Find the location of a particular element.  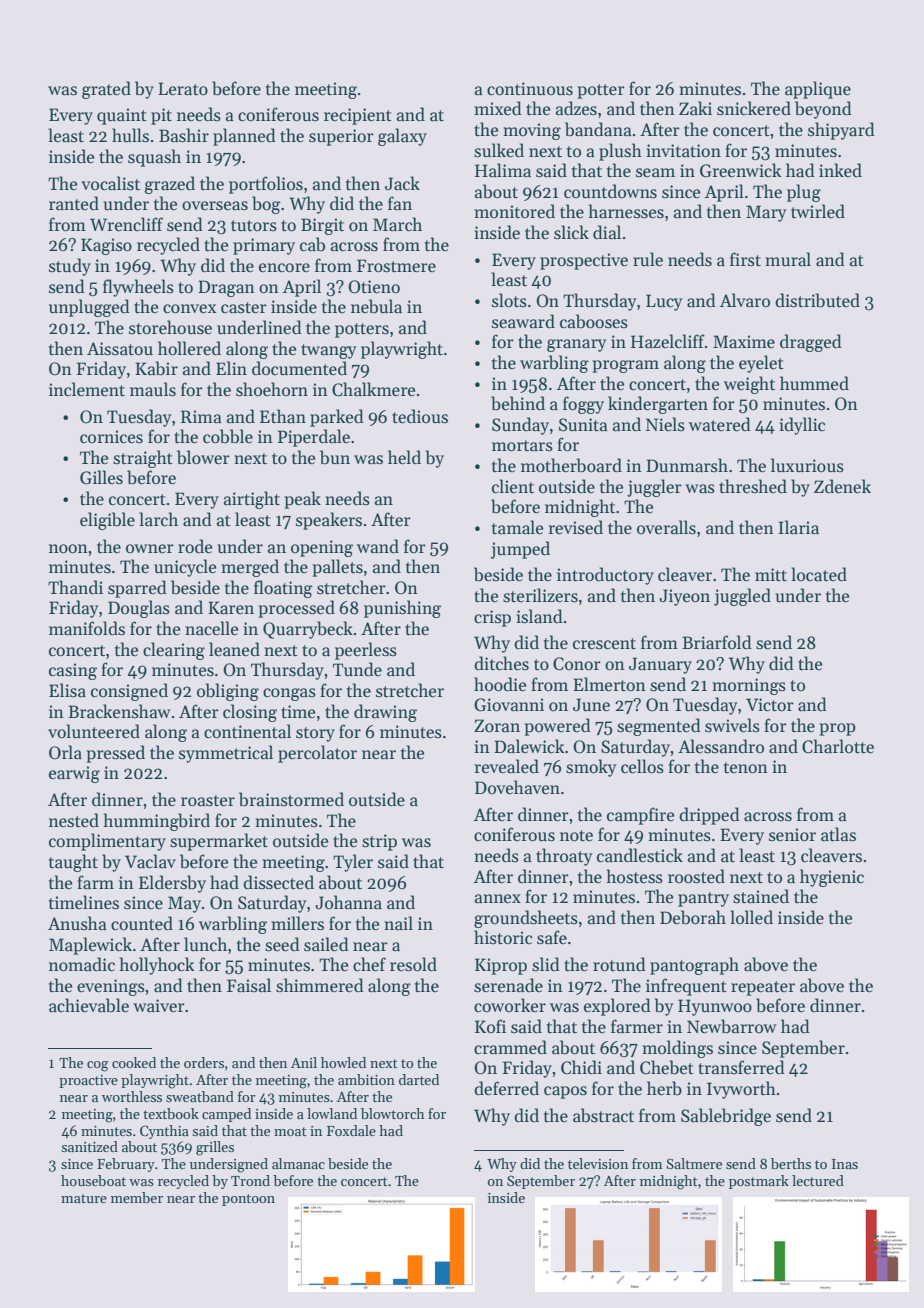

Zaki is located at coordinates (695, 108).
